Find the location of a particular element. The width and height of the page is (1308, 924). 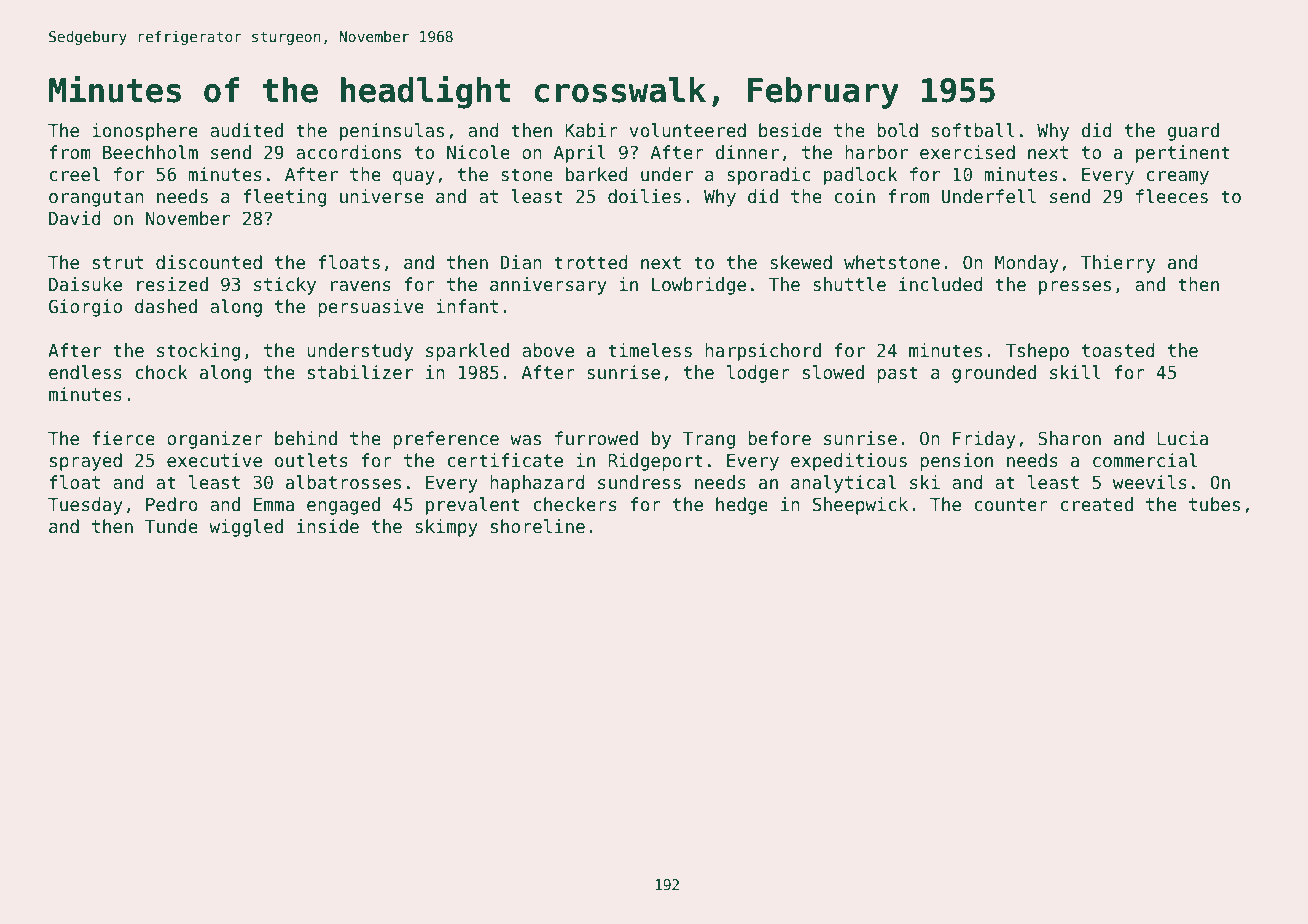

ionosphere is located at coordinates (145, 132).
